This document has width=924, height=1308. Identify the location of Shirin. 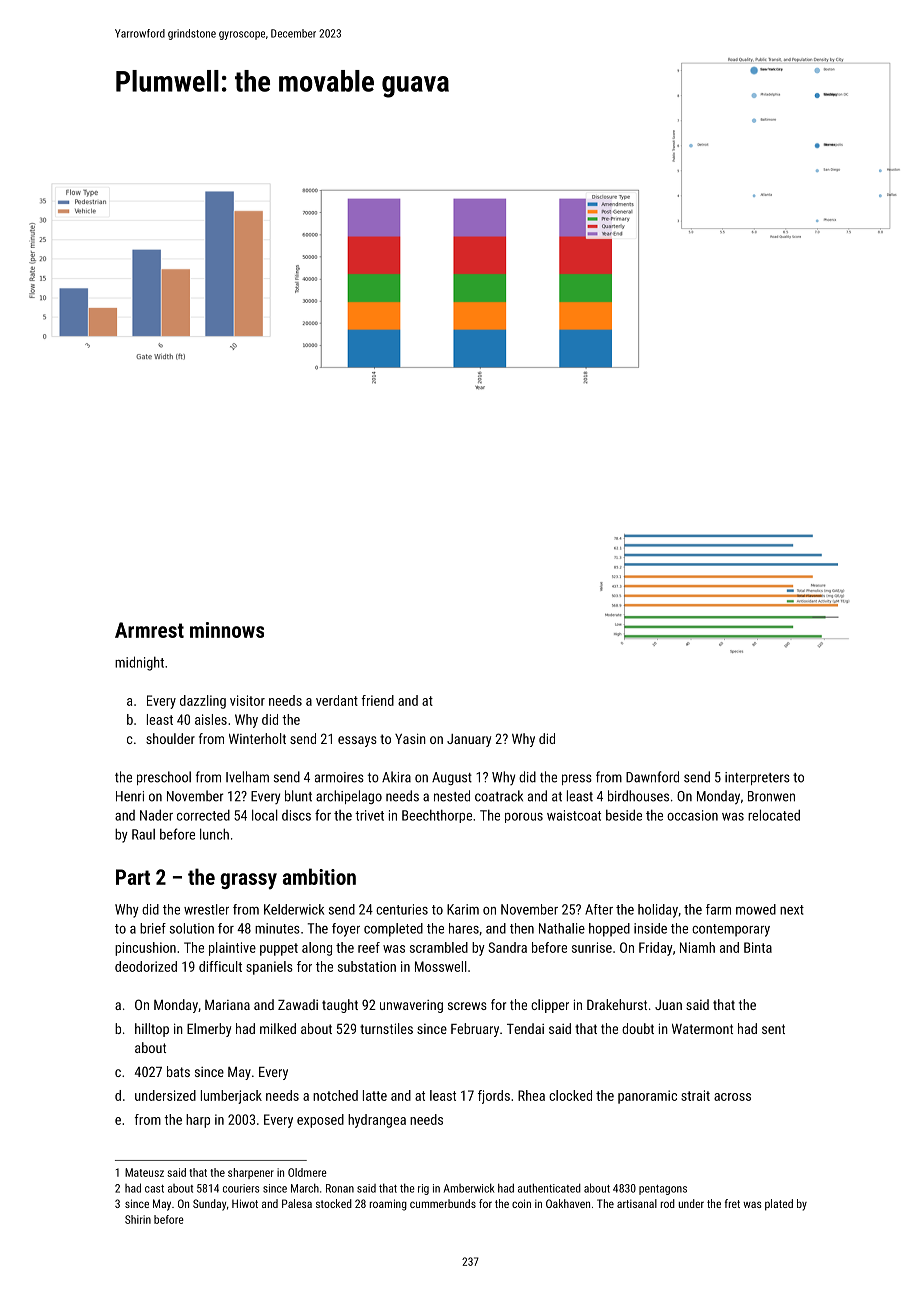
(138, 1219).
